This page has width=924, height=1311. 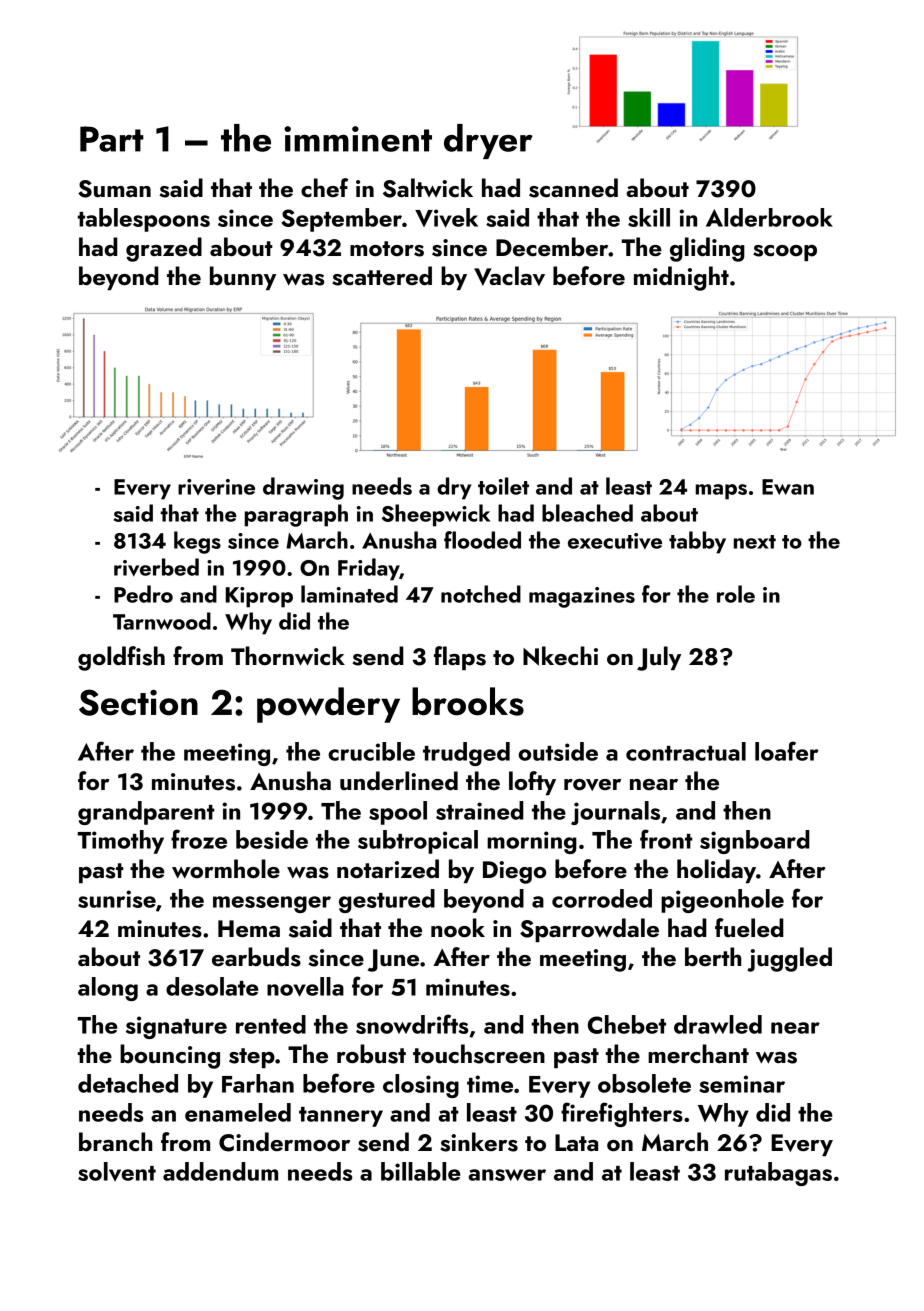 I want to click on imminent, so click(x=358, y=139).
